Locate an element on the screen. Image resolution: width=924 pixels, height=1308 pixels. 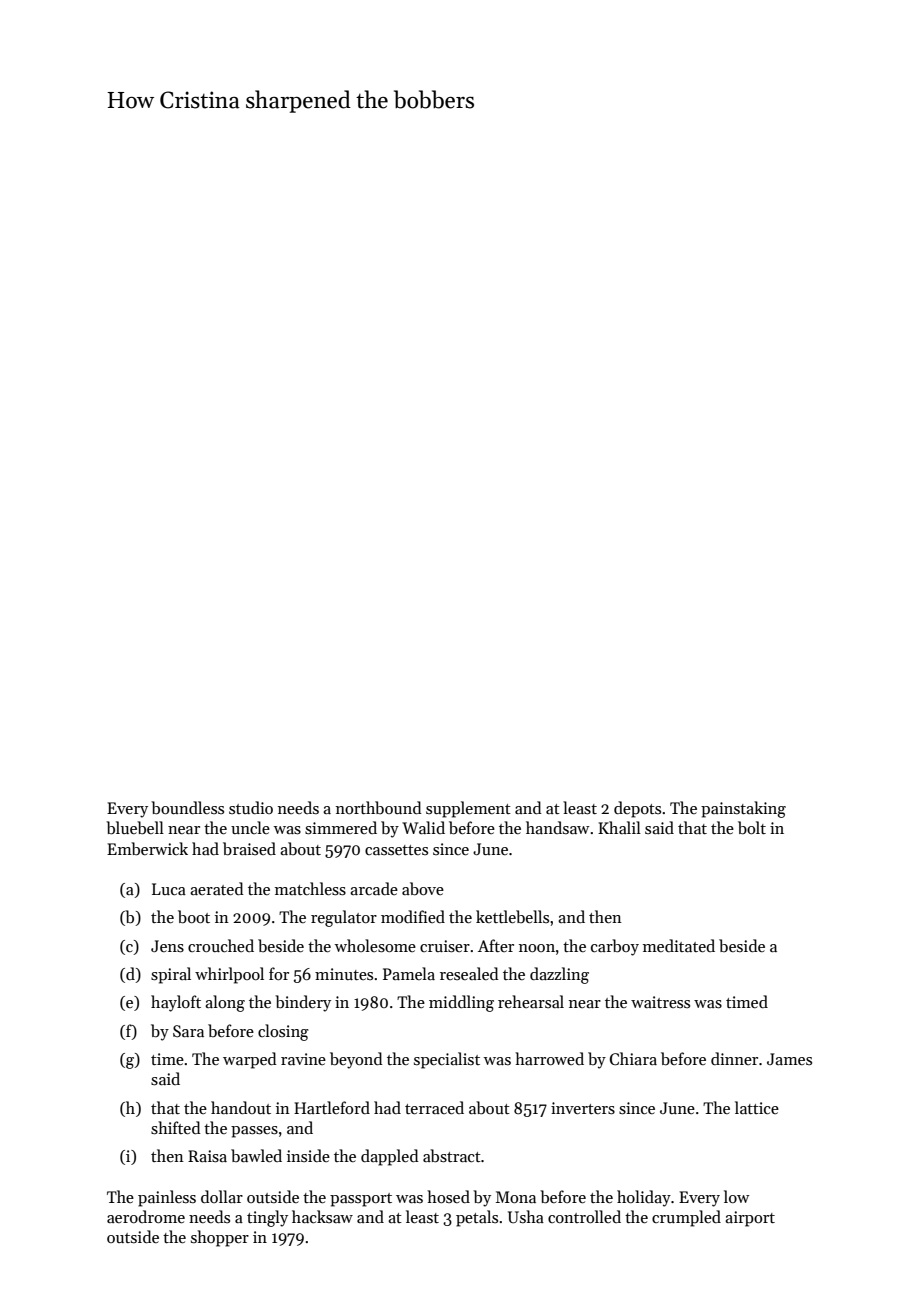
painstaking is located at coordinates (743, 809).
